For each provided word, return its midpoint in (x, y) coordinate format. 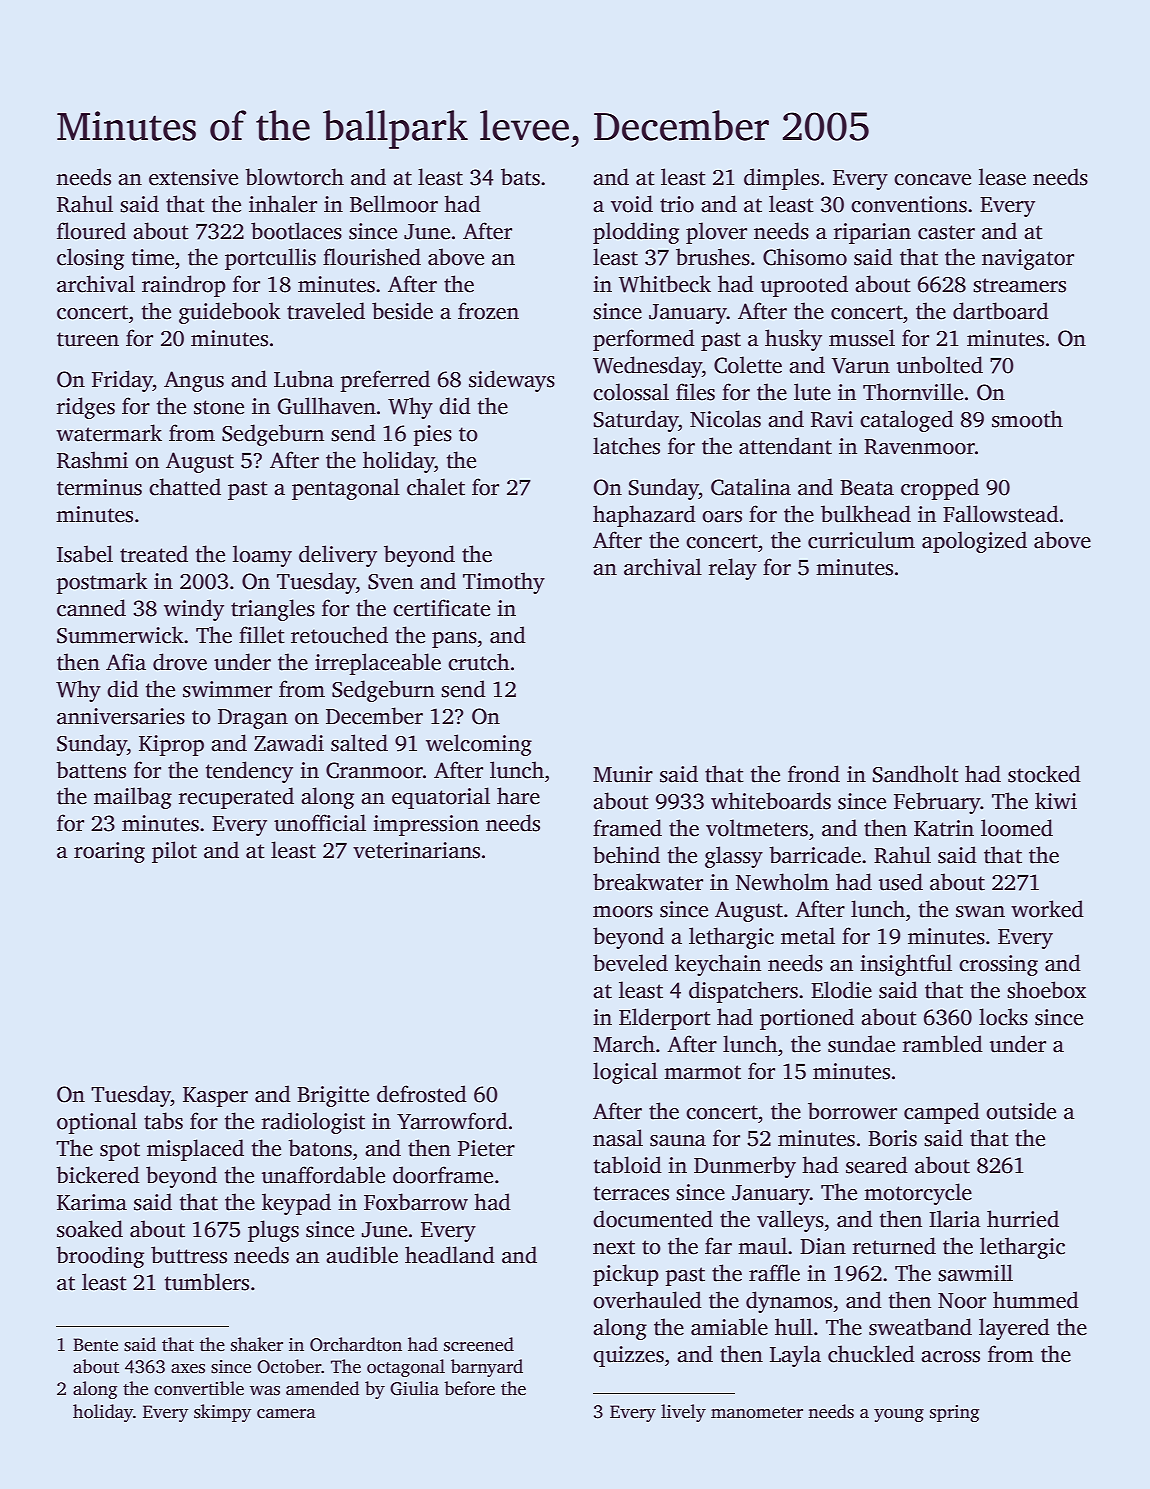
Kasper (215, 1097)
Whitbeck (665, 284)
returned (894, 1246)
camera (286, 1414)
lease (1002, 177)
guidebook (230, 313)
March (624, 1044)
